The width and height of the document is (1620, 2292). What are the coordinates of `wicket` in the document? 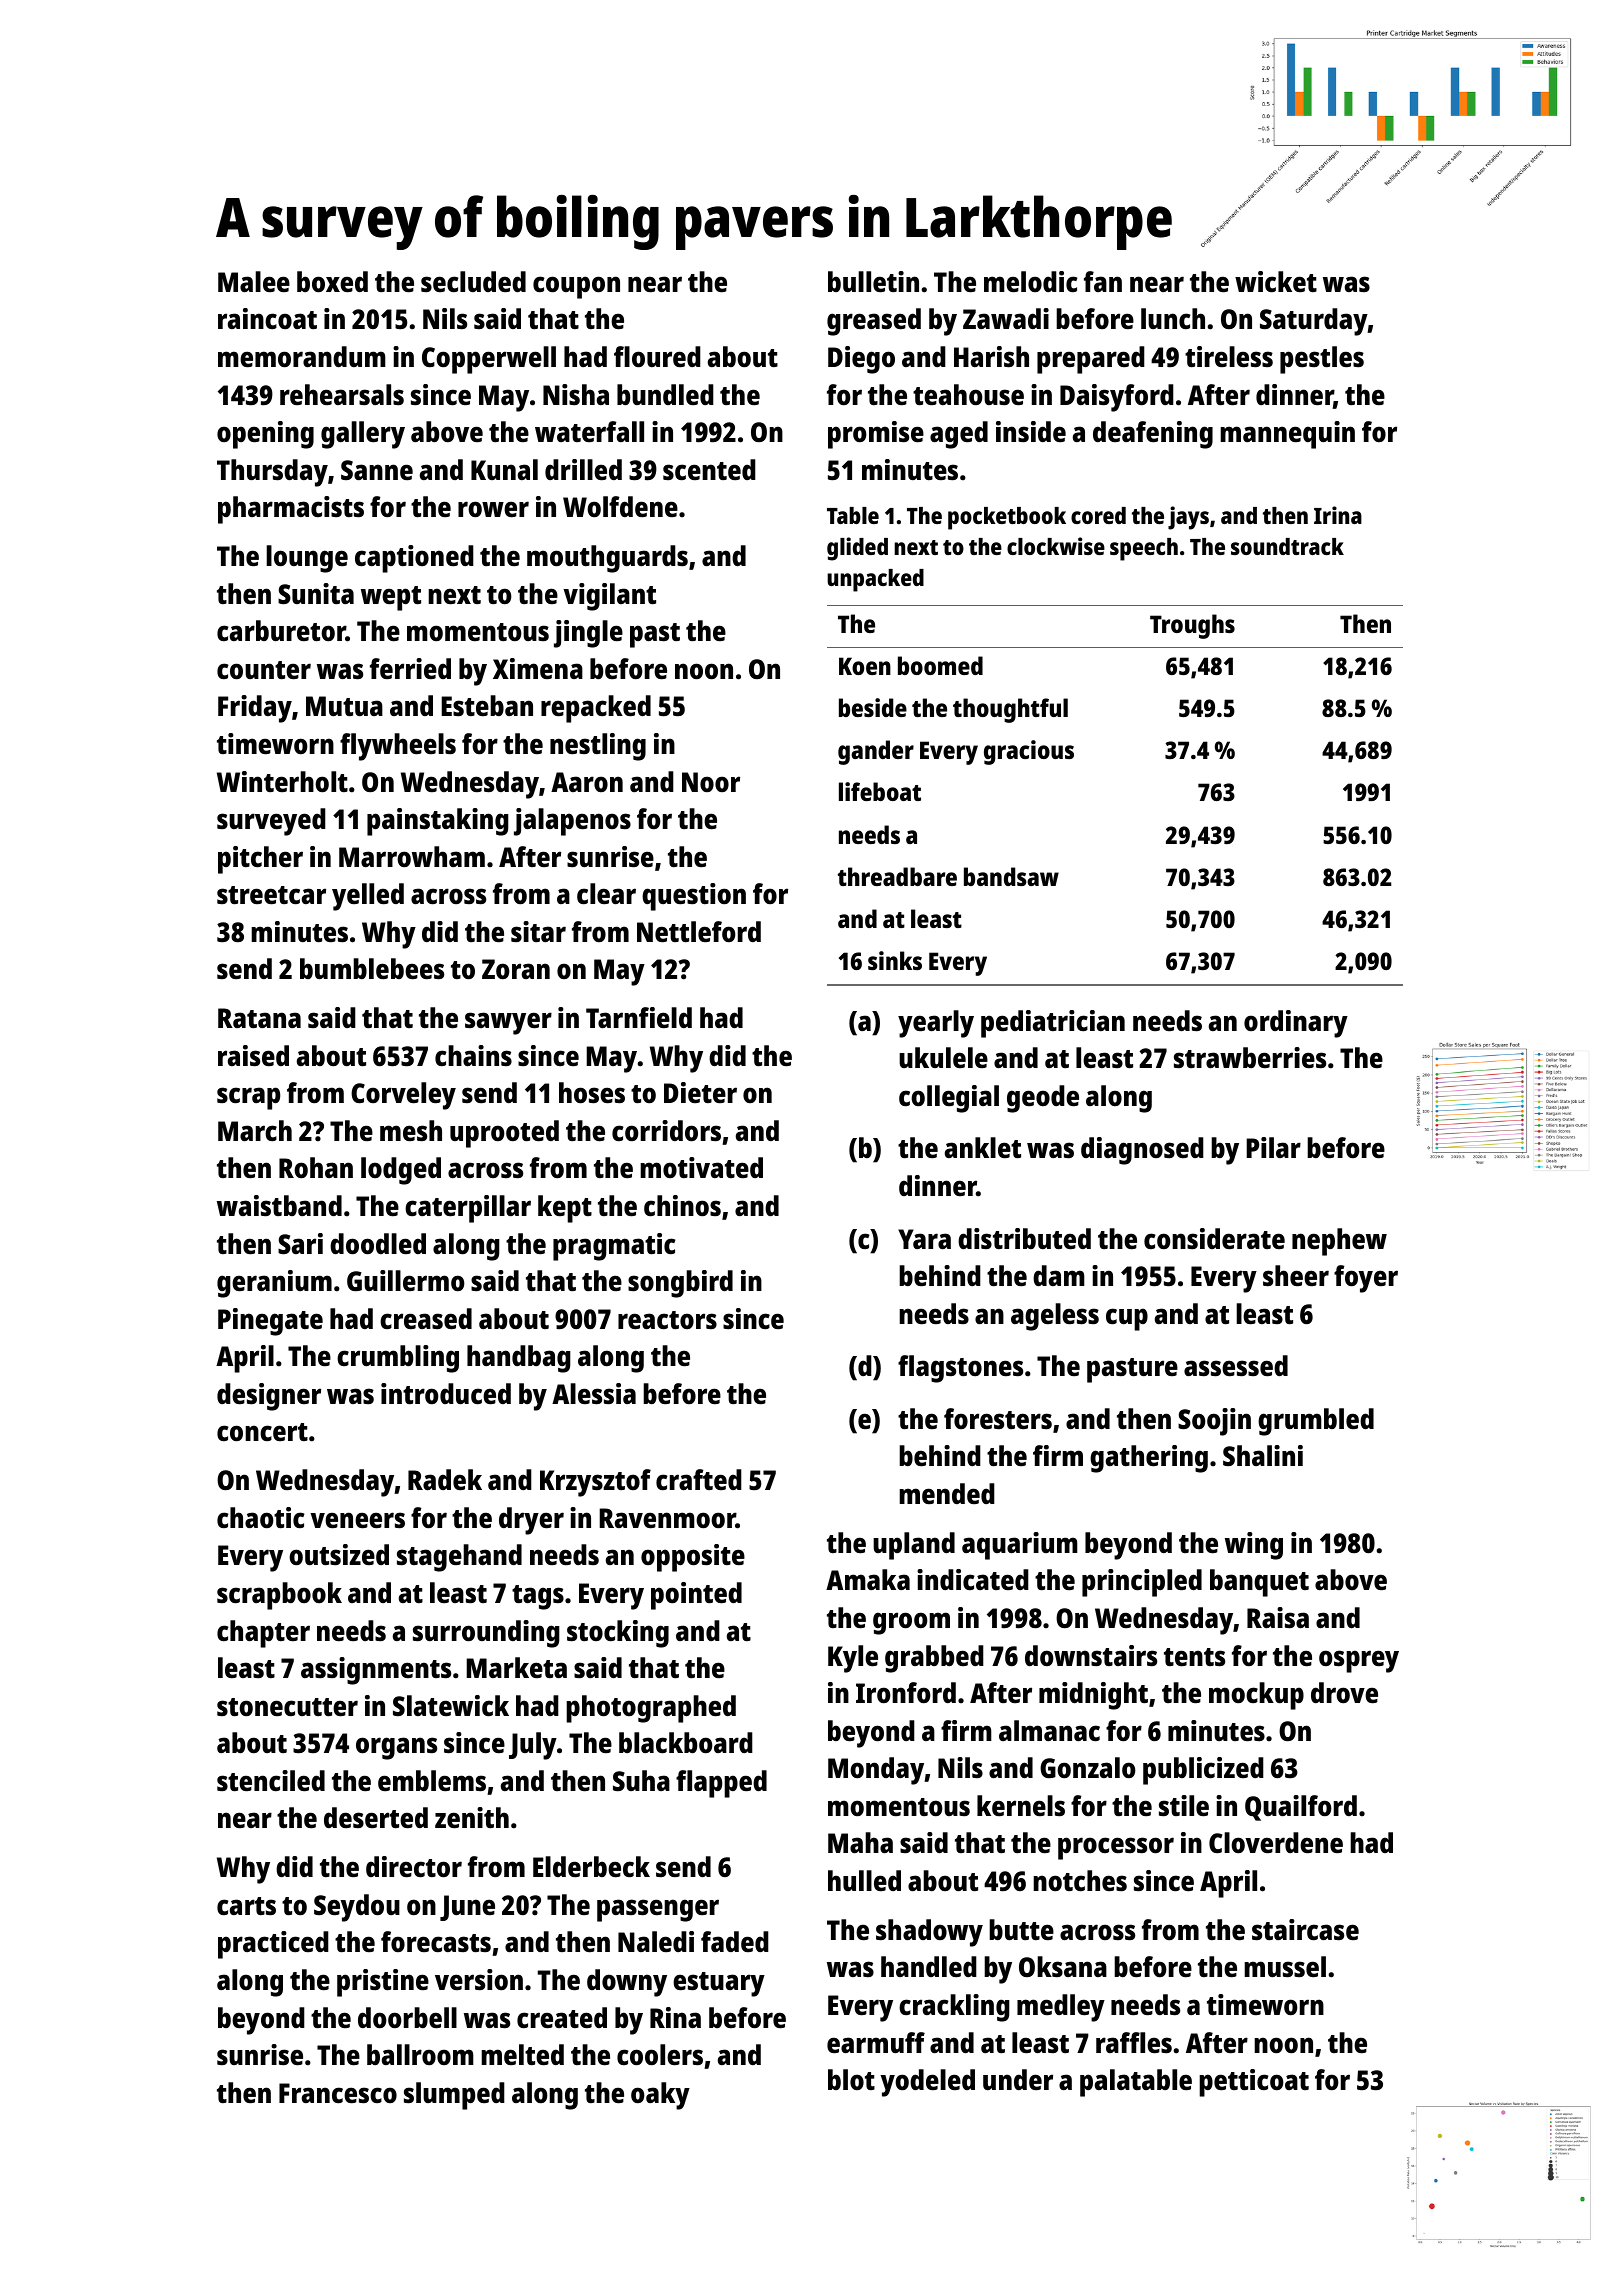 It's located at (1276, 281).
